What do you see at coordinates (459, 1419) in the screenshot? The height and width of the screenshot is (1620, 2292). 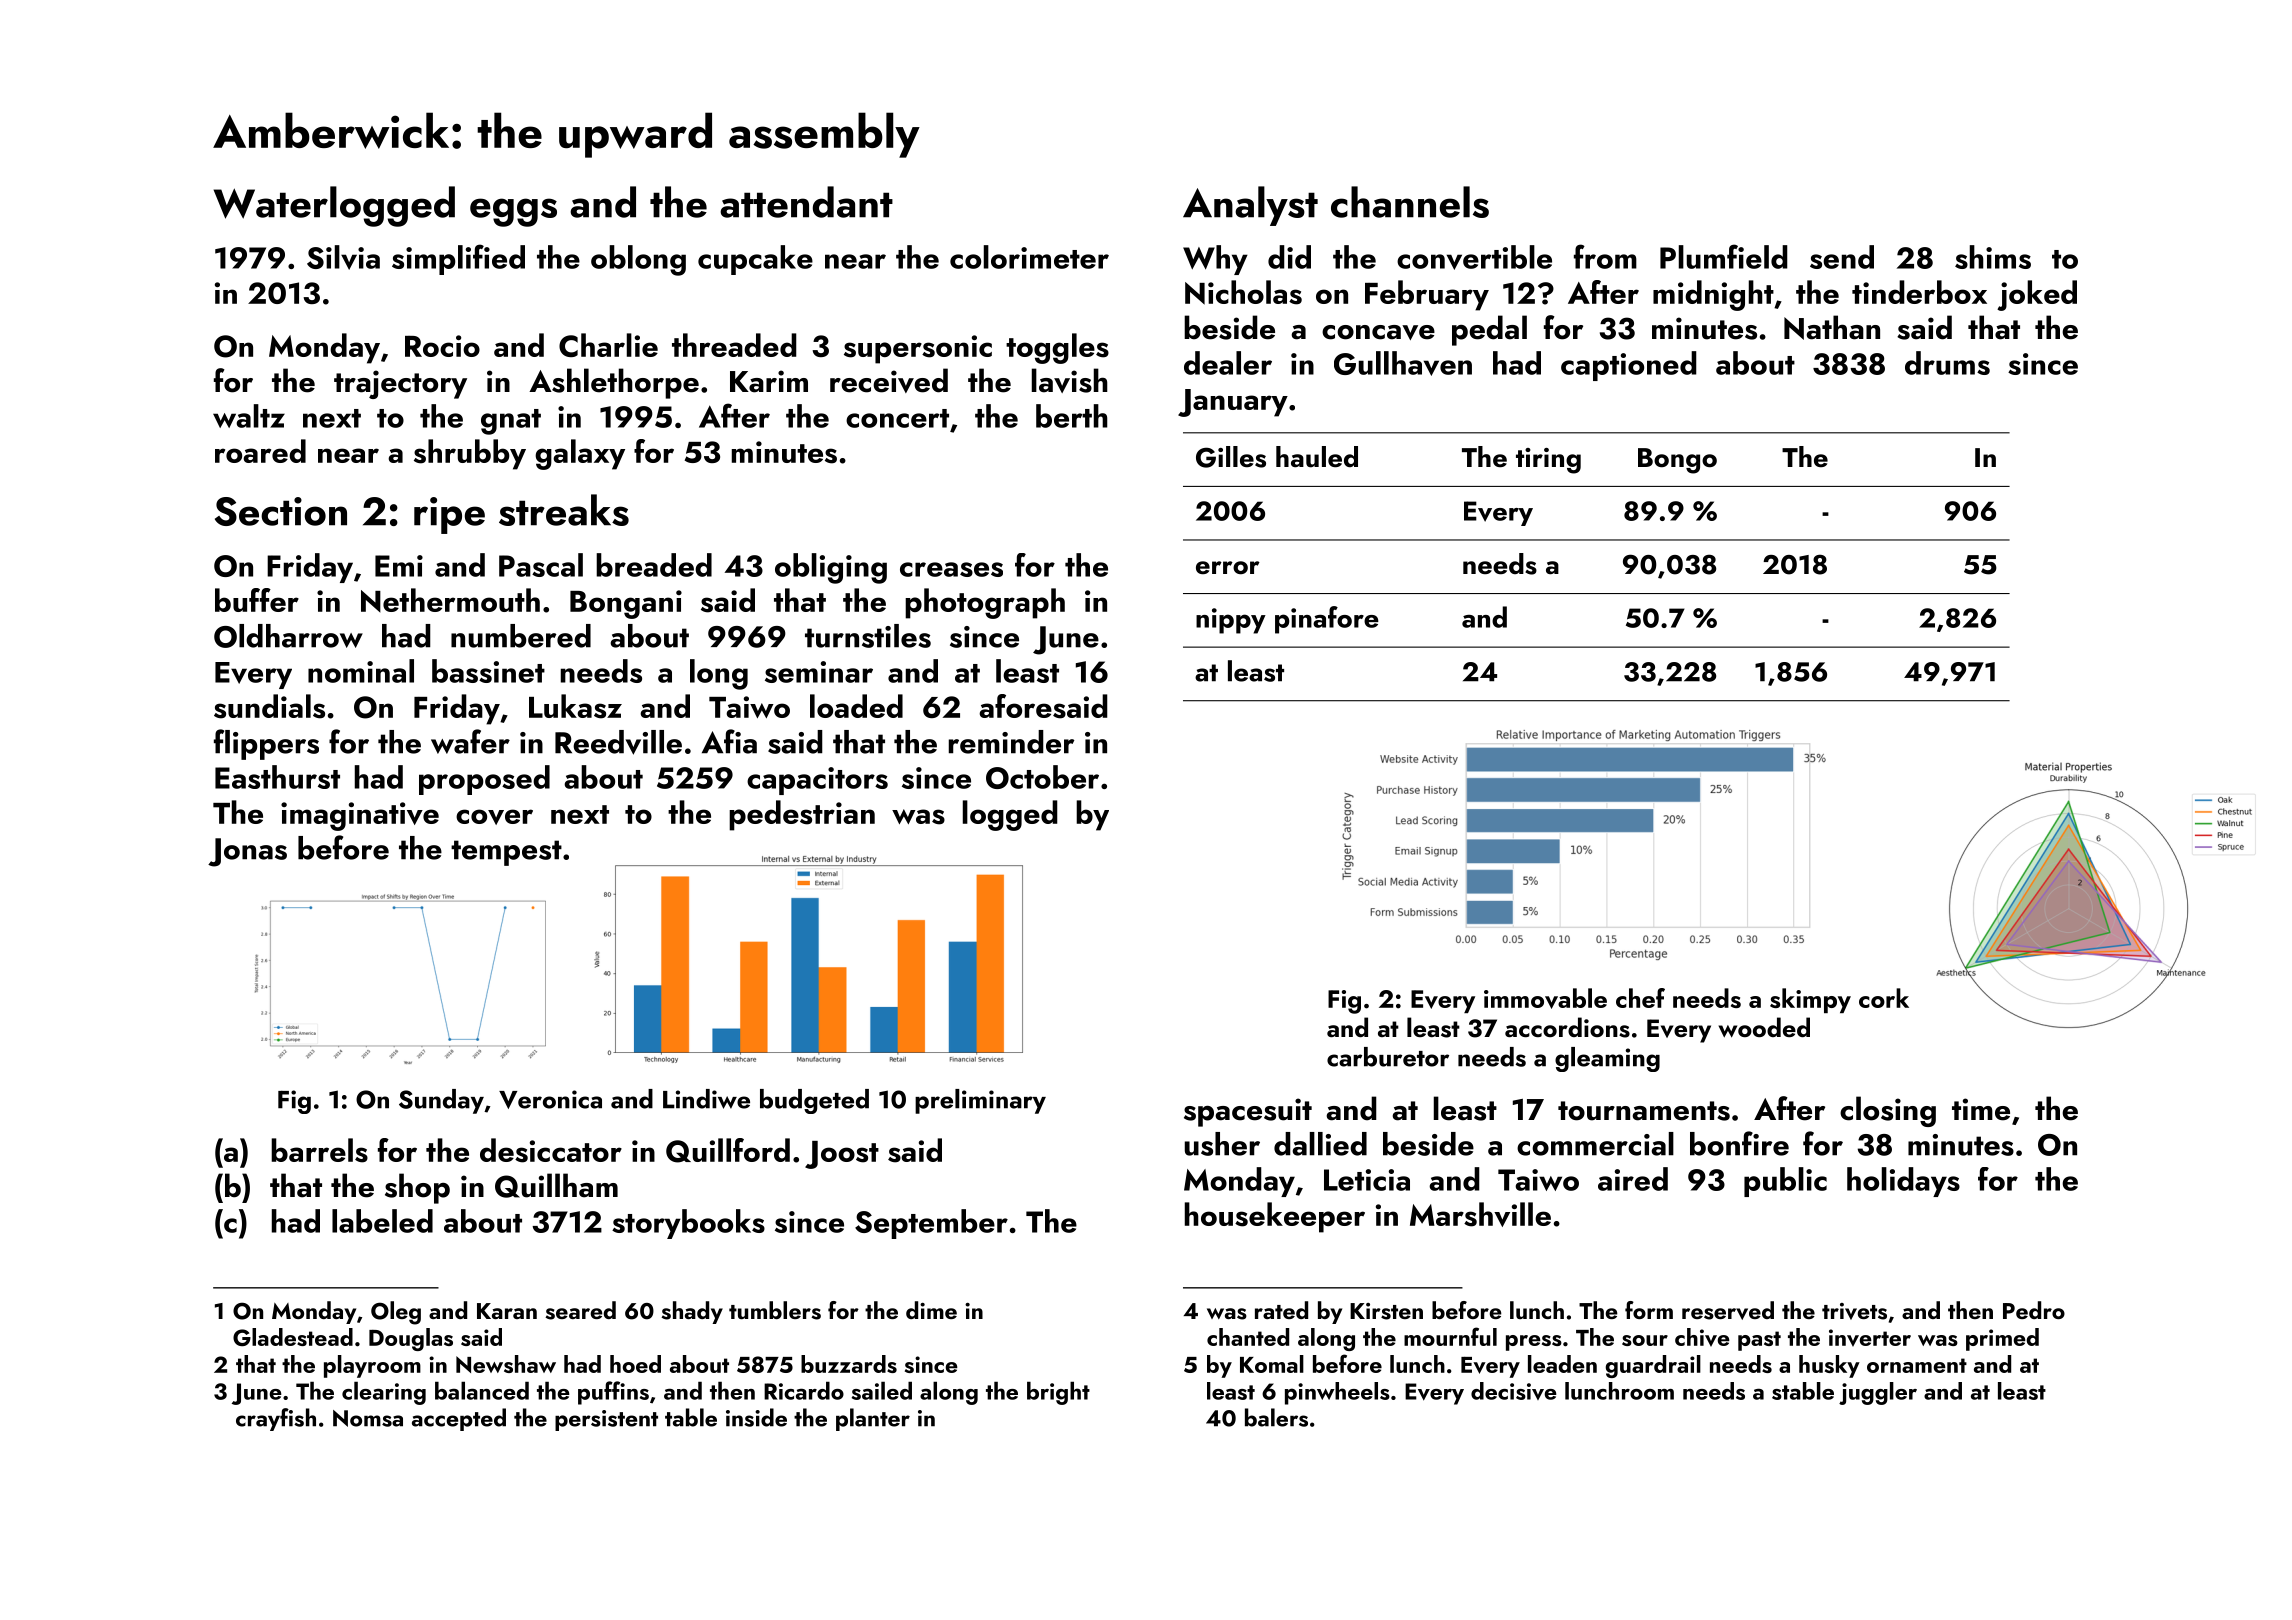 I see `accepted` at bounding box center [459, 1419].
